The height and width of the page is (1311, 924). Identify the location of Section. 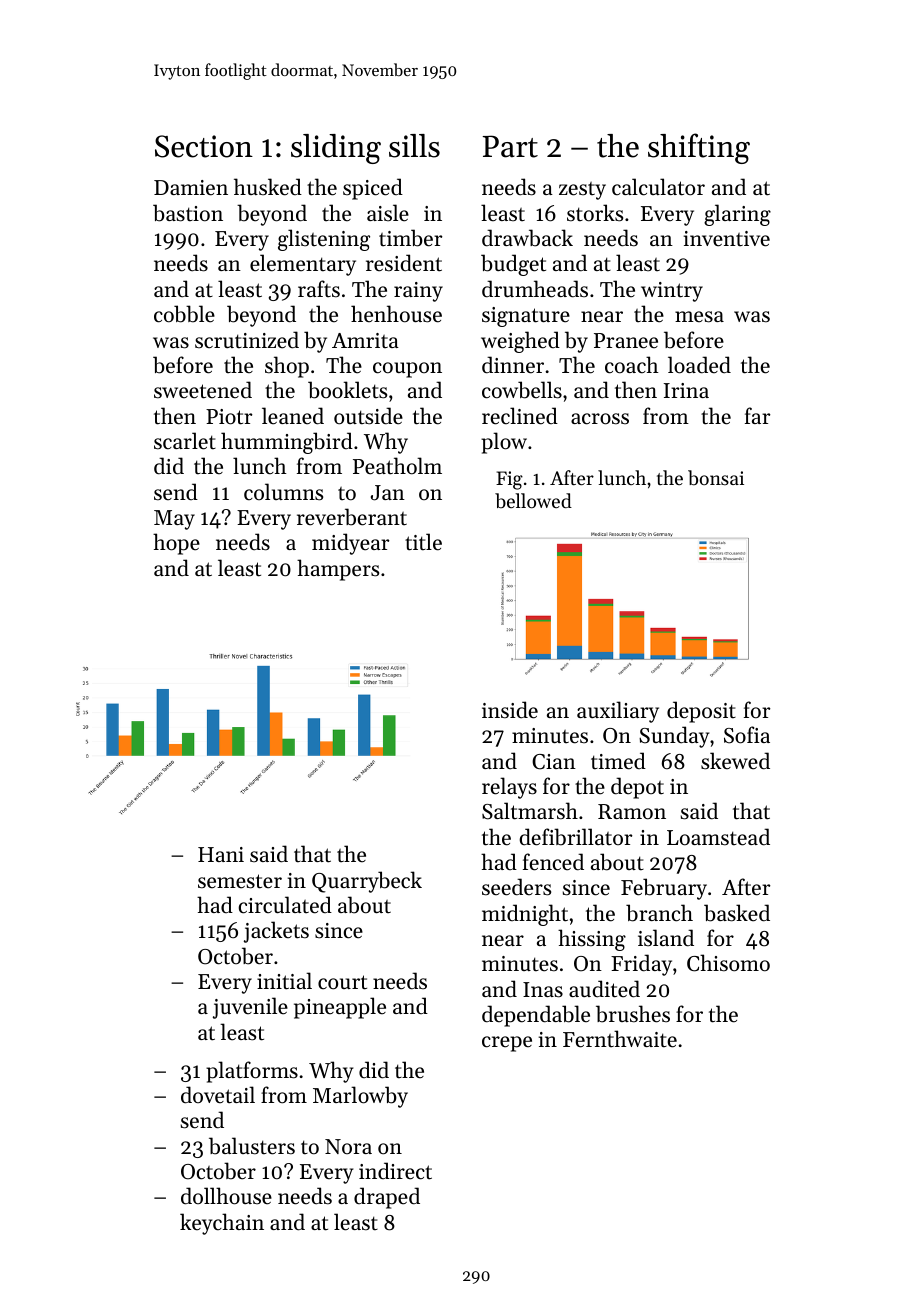
(204, 146).
